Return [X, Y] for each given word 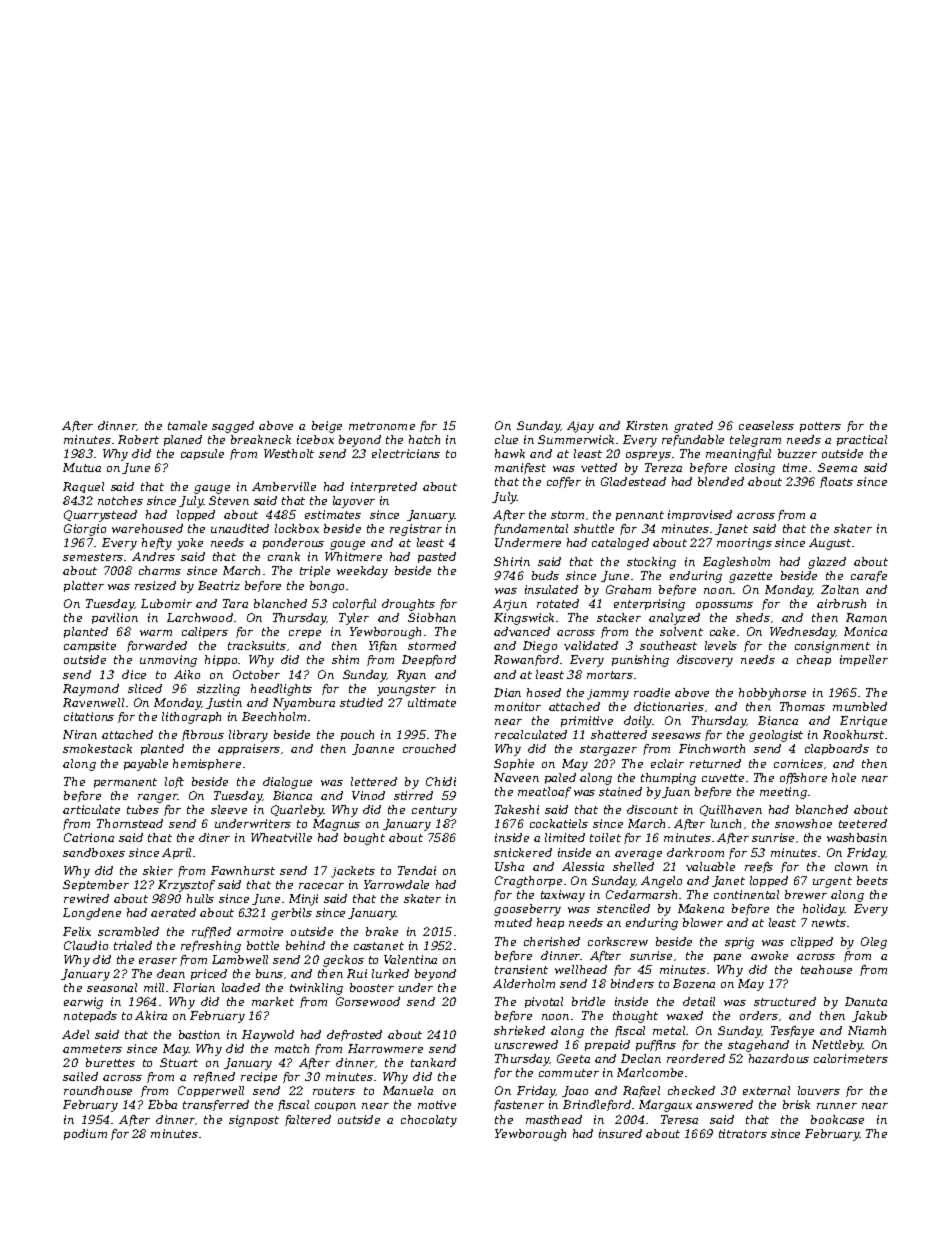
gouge [347, 545]
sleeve [229, 809]
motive [437, 1104]
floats [836, 482]
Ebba [162, 1104]
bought [364, 839]
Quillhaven [731, 810]
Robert [138, 439]
